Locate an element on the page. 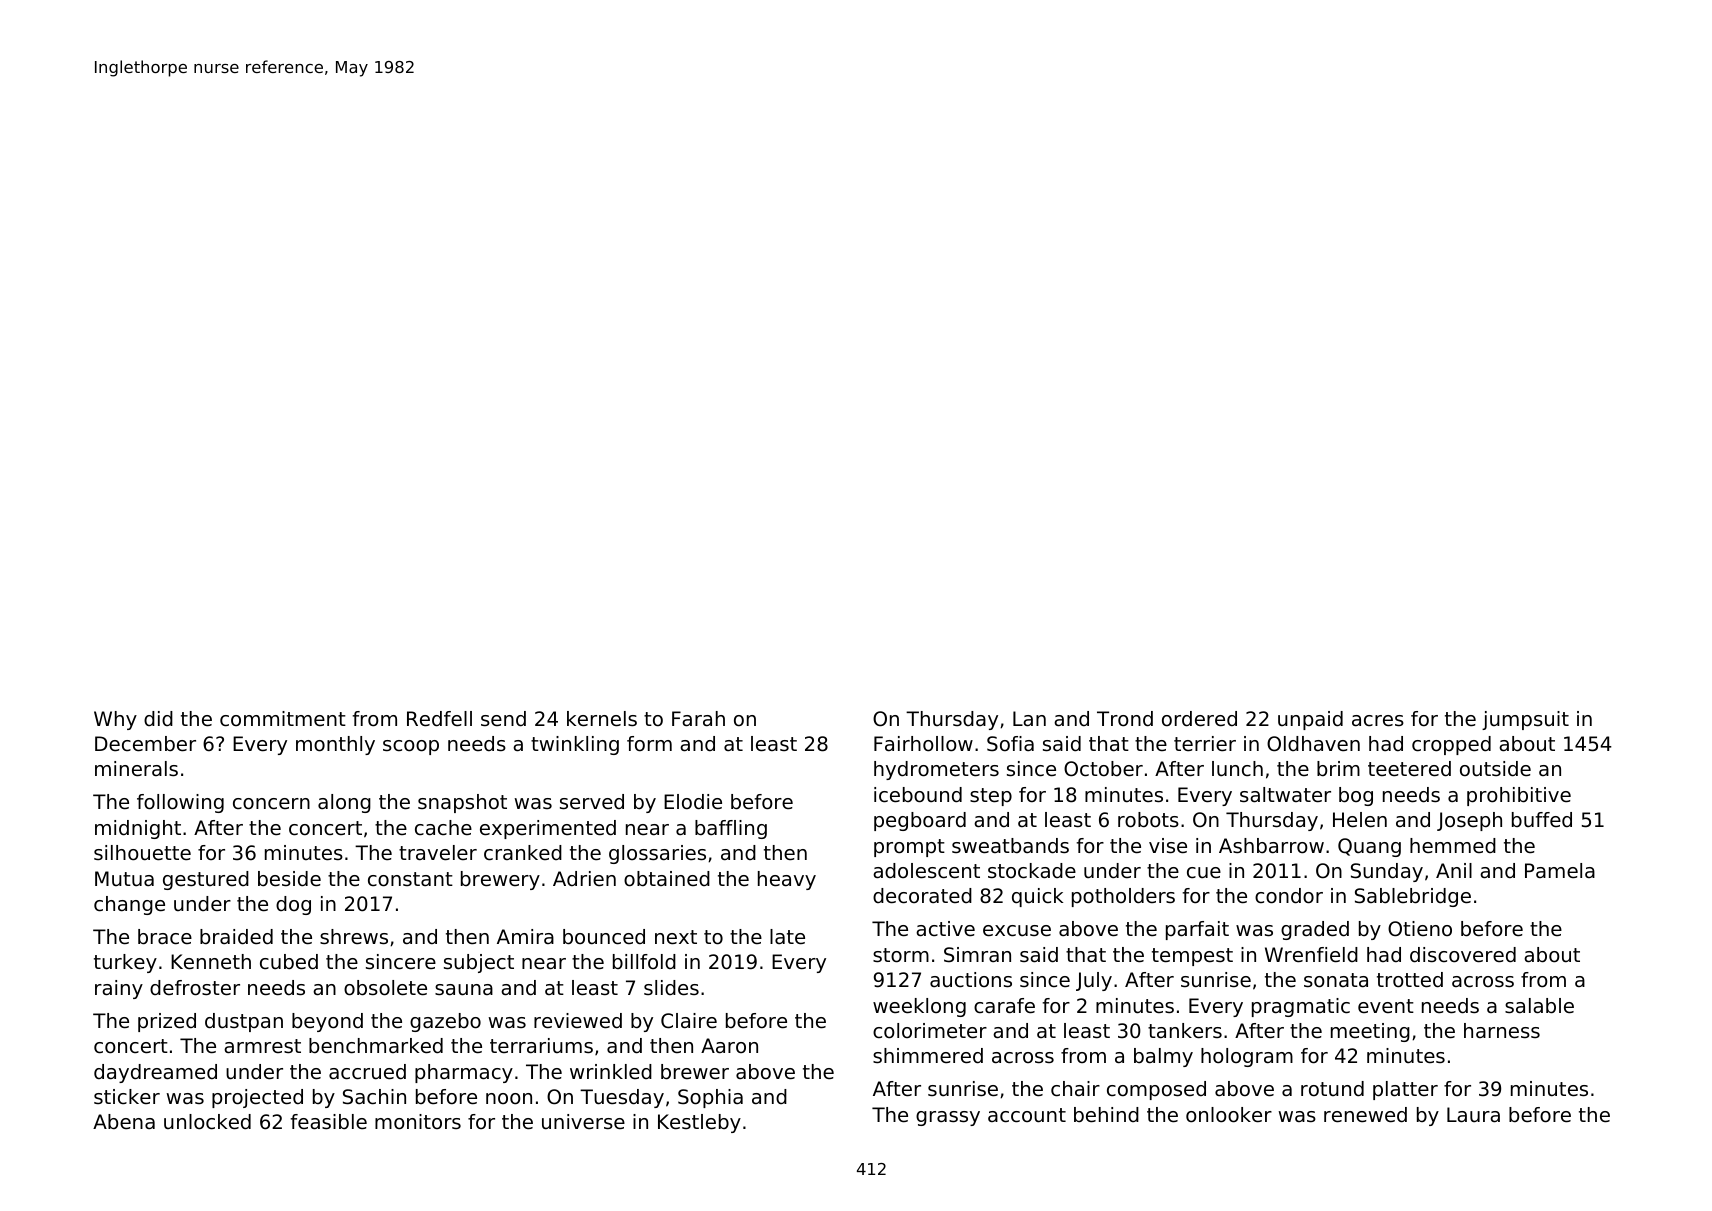  onlooker is located at coordinates (1229, 1115).
